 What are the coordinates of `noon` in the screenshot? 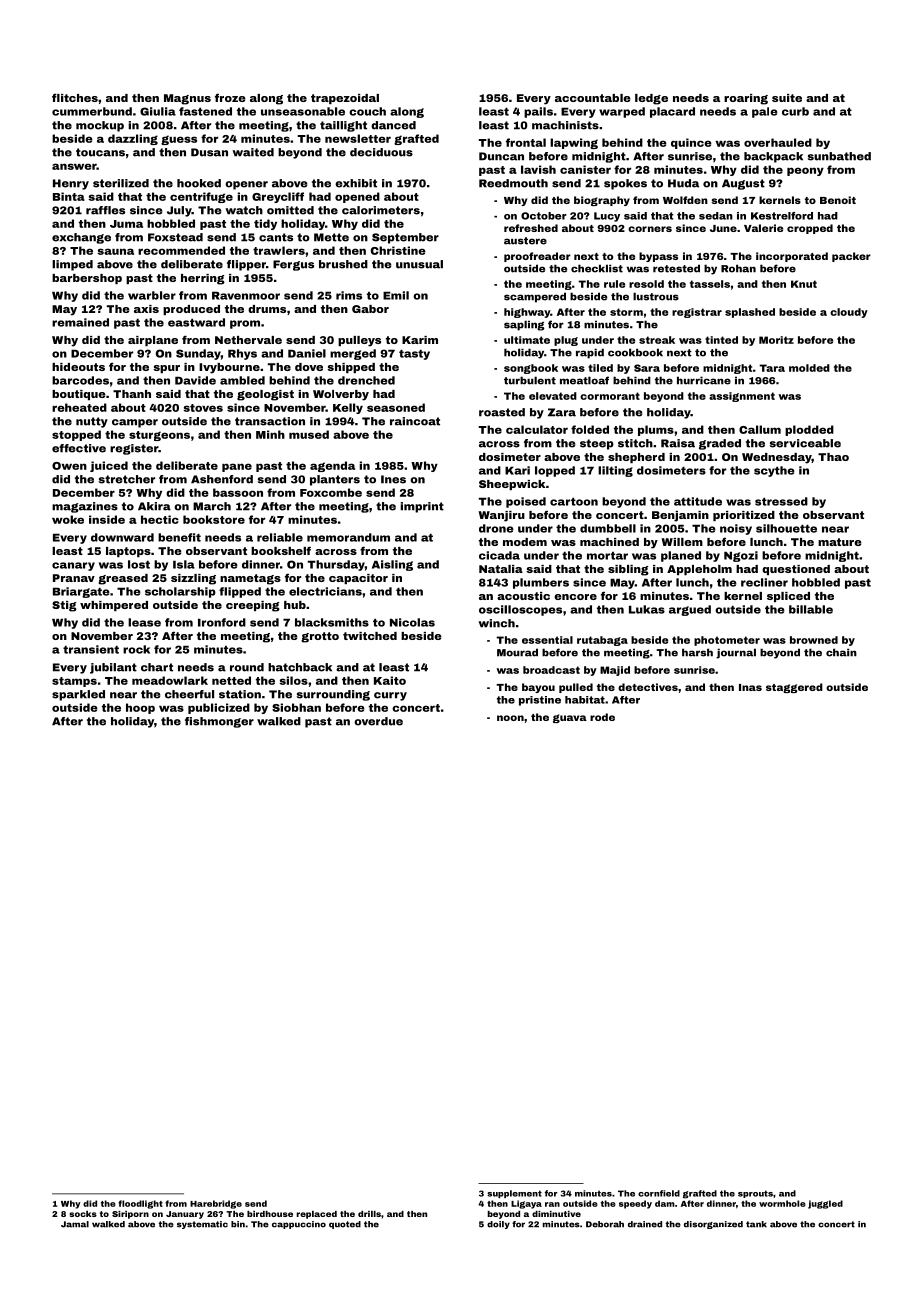 It's located at (510, 718).
